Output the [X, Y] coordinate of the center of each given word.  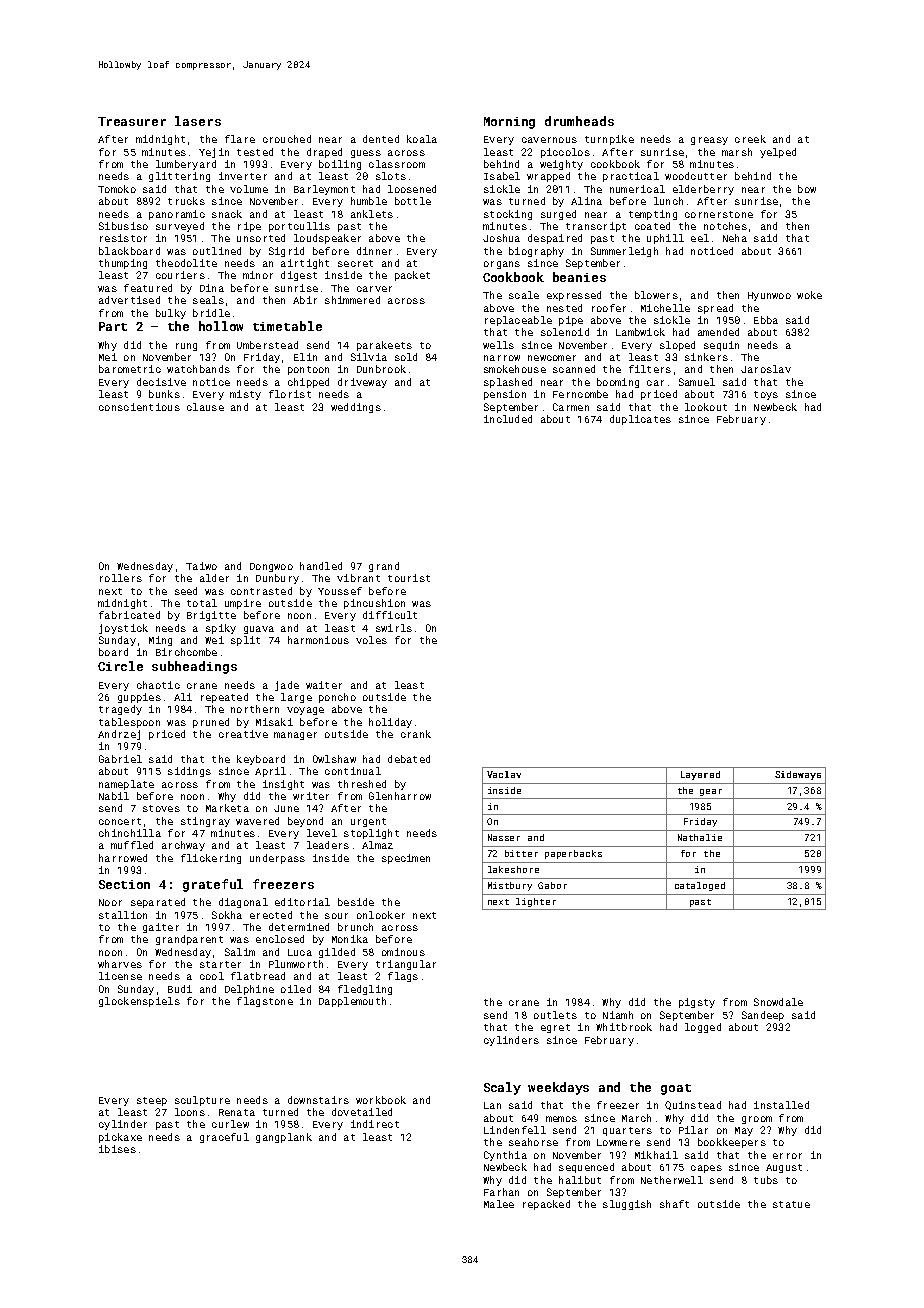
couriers [180, 275]
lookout [706, 407]
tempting [653, 215]
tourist [409, 578]
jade [287, 686]
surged [558, 215]
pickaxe [120, 1138]
